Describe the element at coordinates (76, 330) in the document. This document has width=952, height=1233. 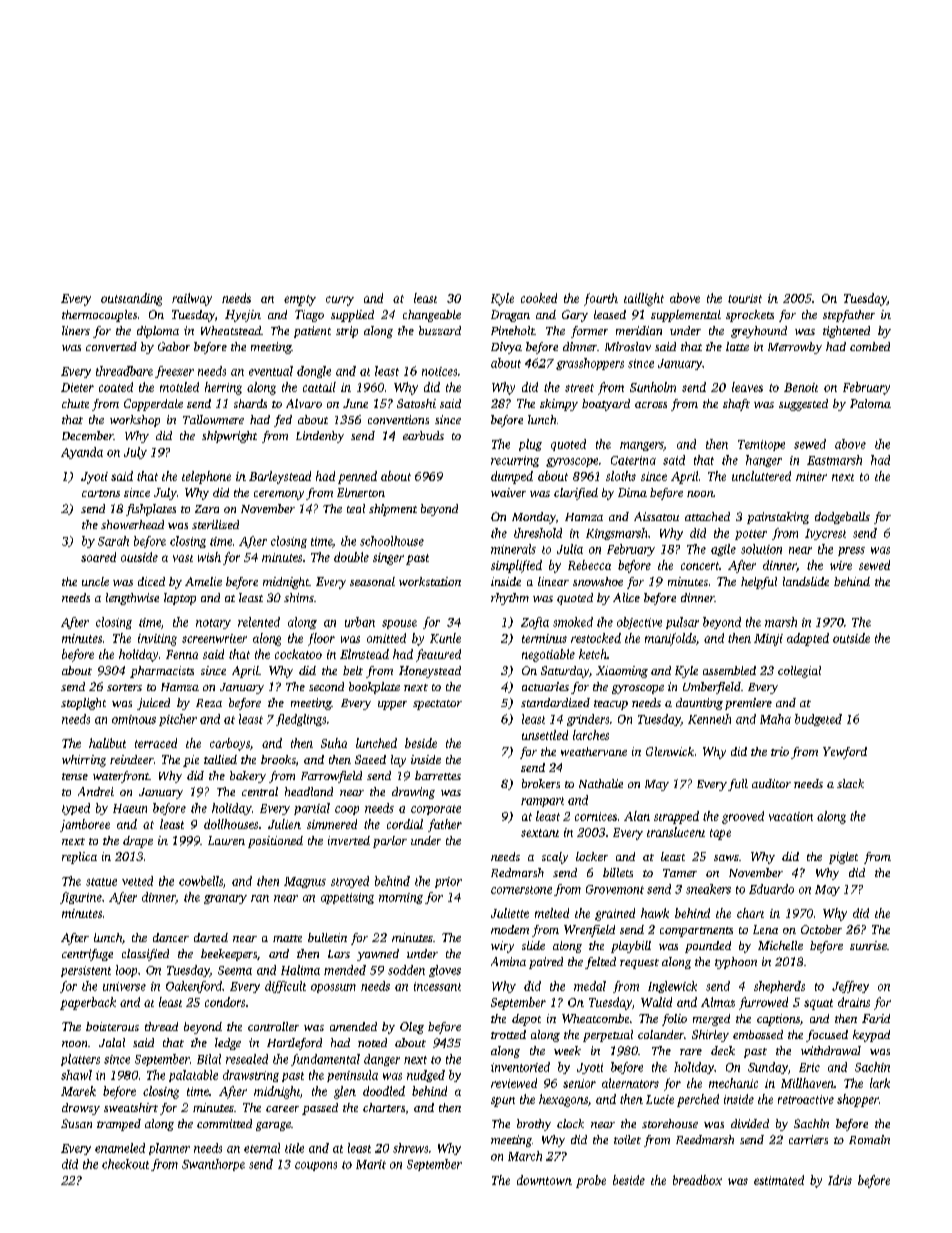
I see `liners` at that location.
